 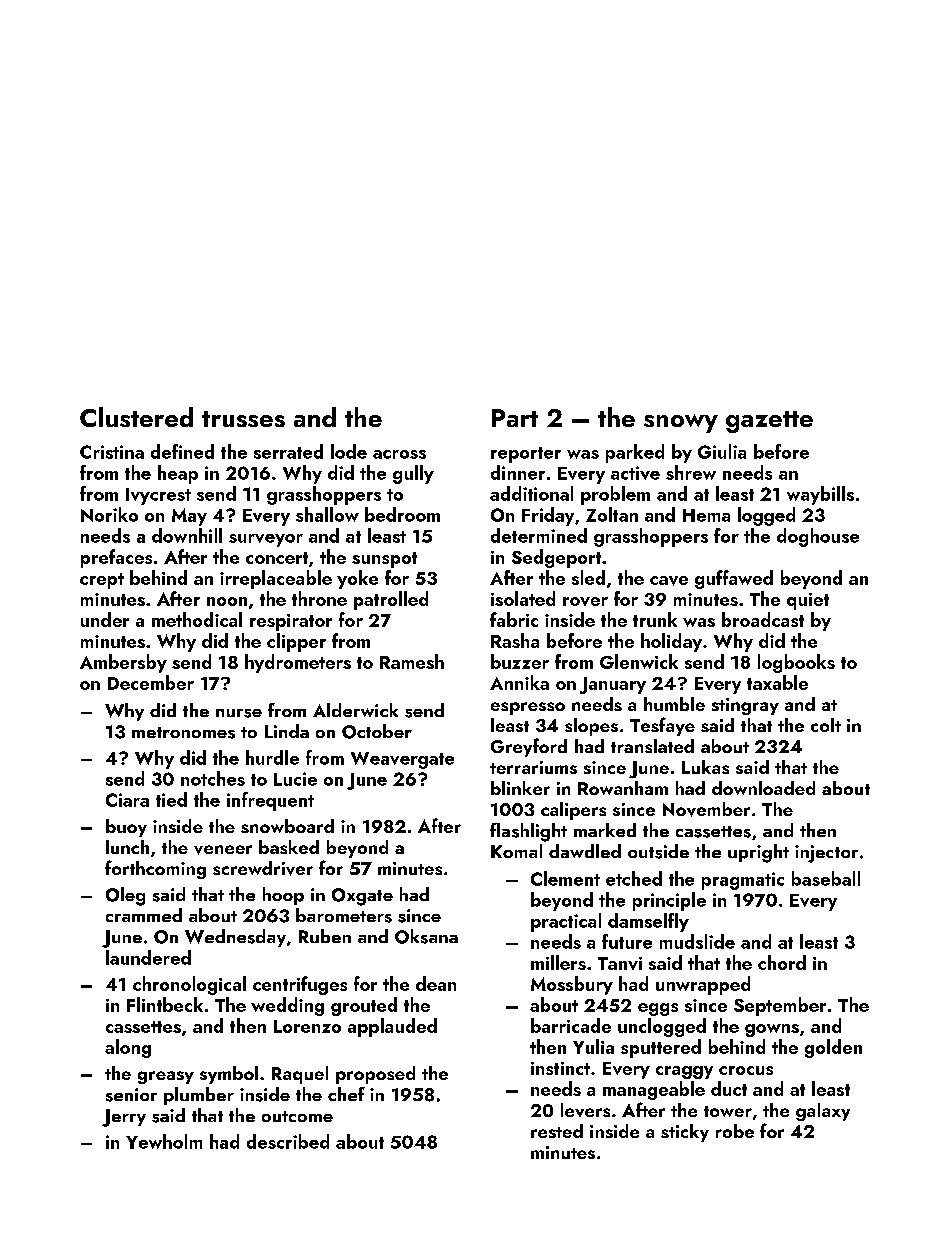 I want to click on gowns, so click(x=772, y=1030).
